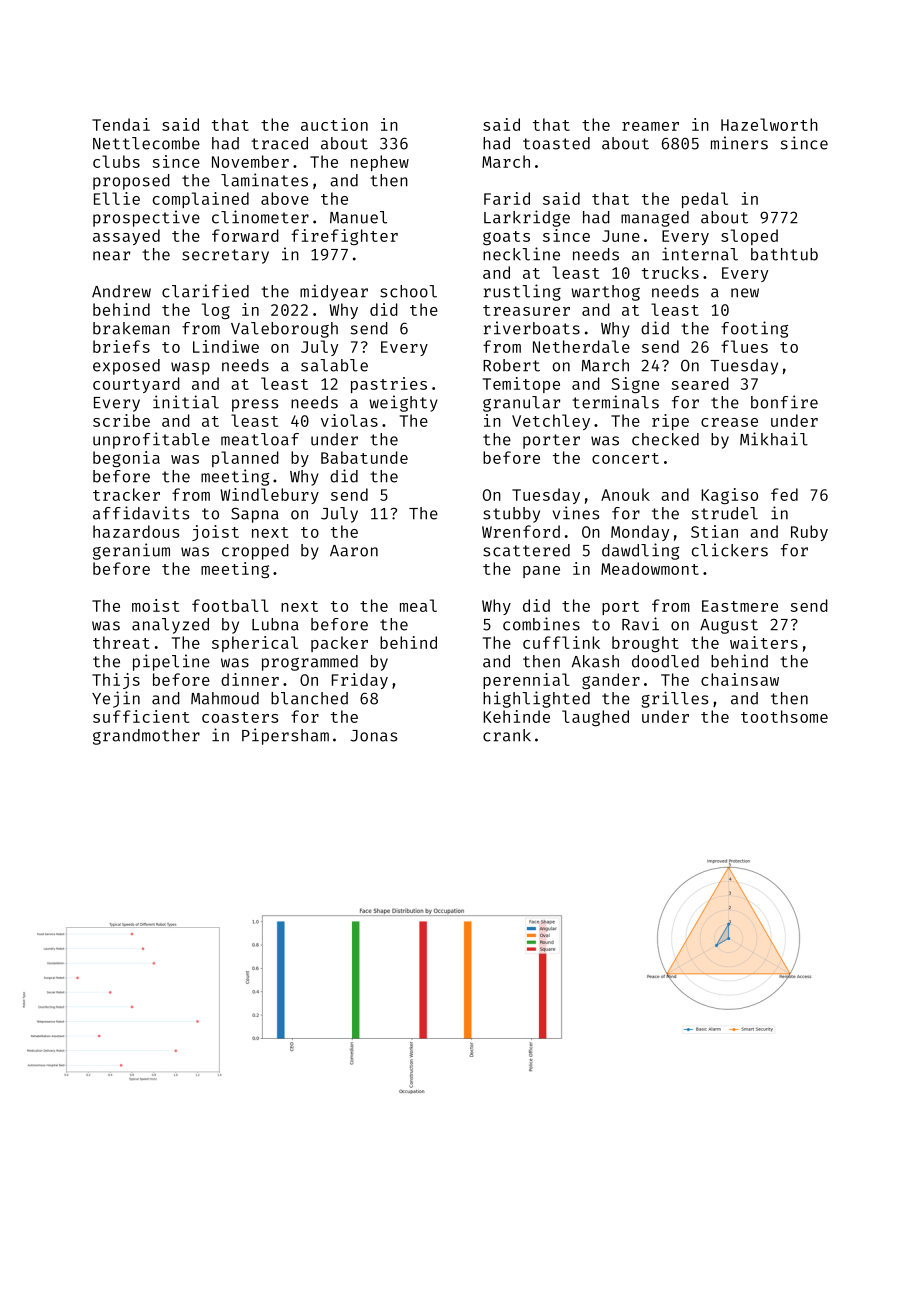 This document has width=924, height=1311. Describe the element at coordinates (418, 605) in the document. I see `meal` at that location.
